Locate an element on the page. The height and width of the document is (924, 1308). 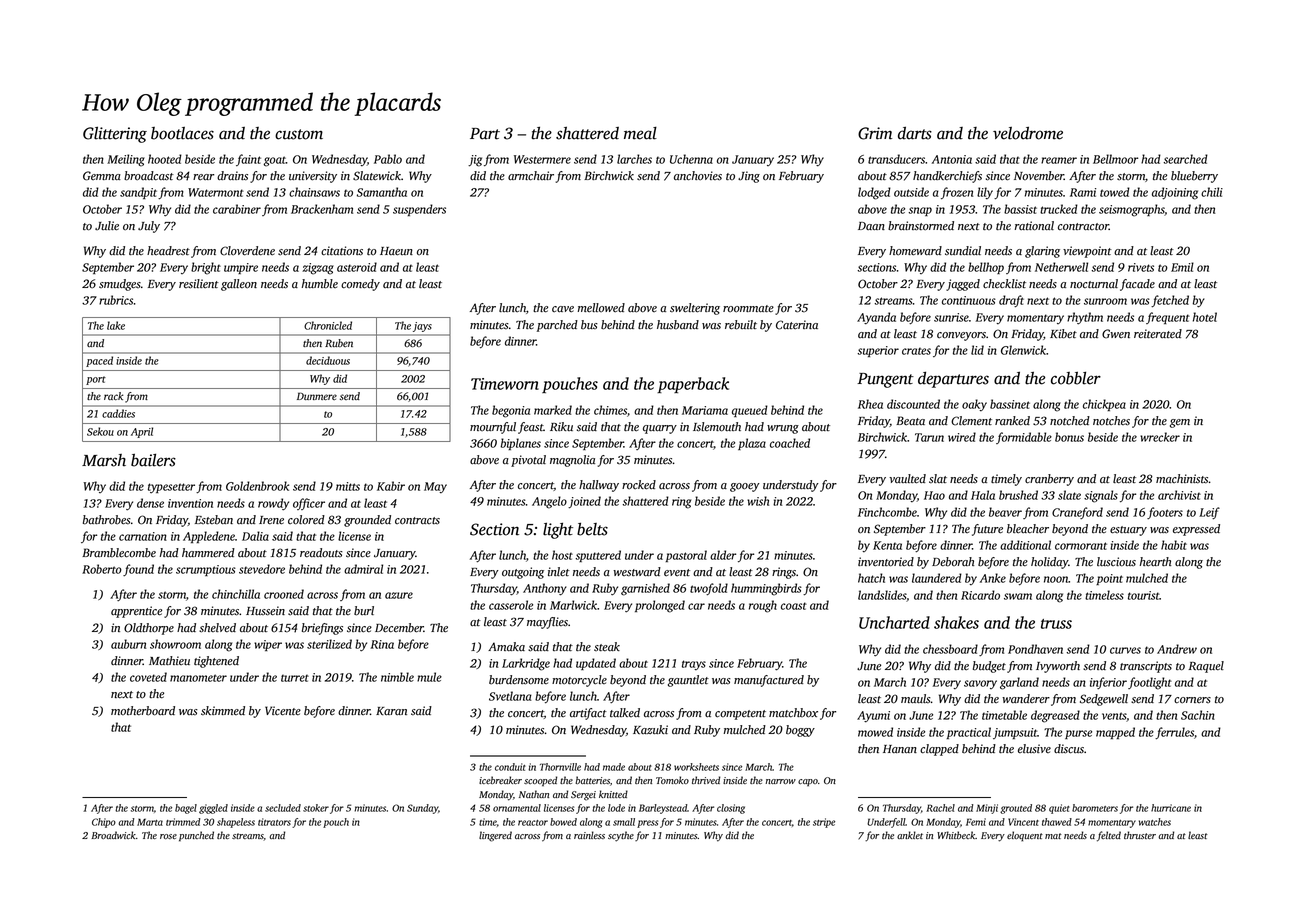
Emil is located at coordinates (1182, 267).
